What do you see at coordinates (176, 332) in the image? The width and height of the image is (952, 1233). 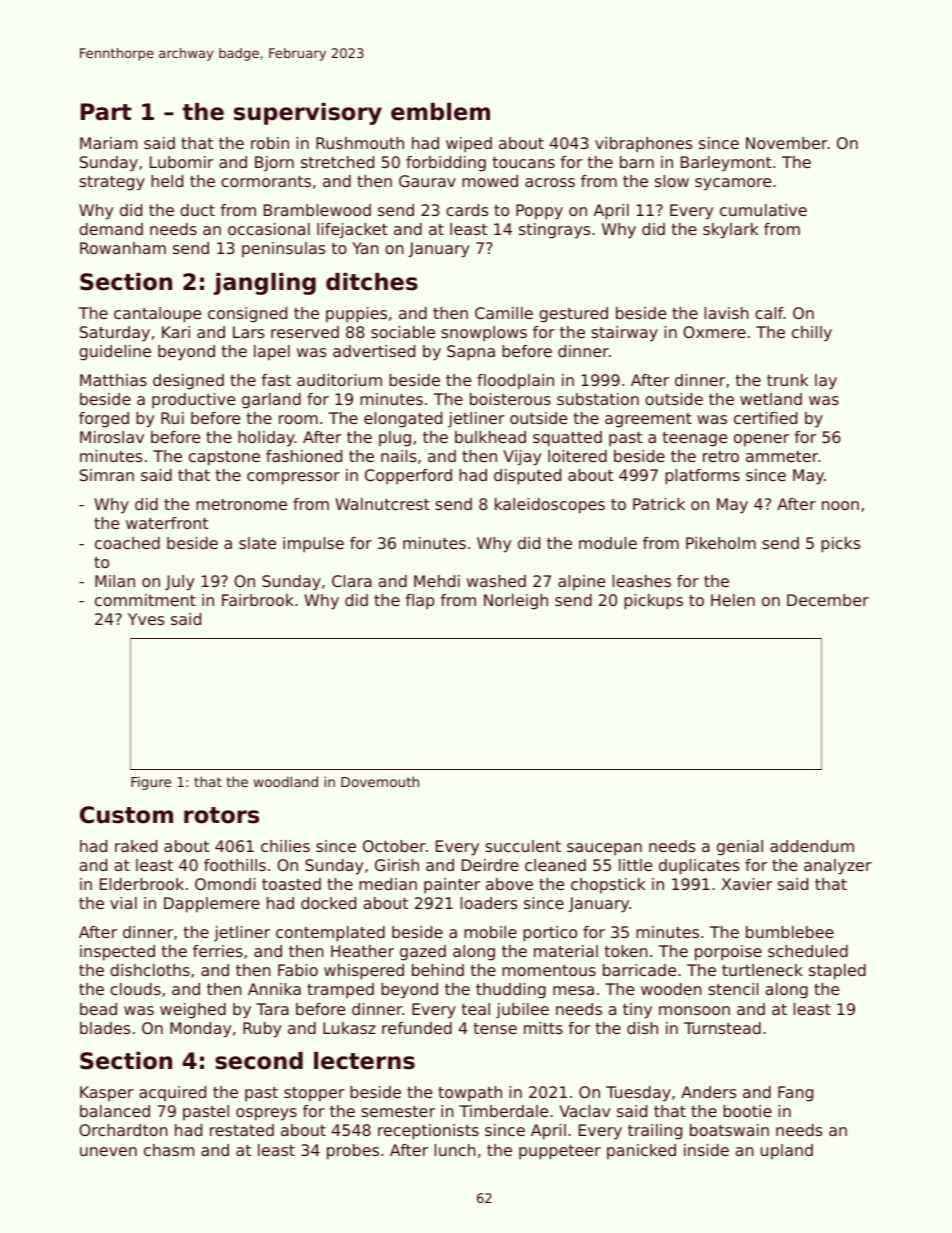 I see `Kari` at bounding box center [176, 332].
